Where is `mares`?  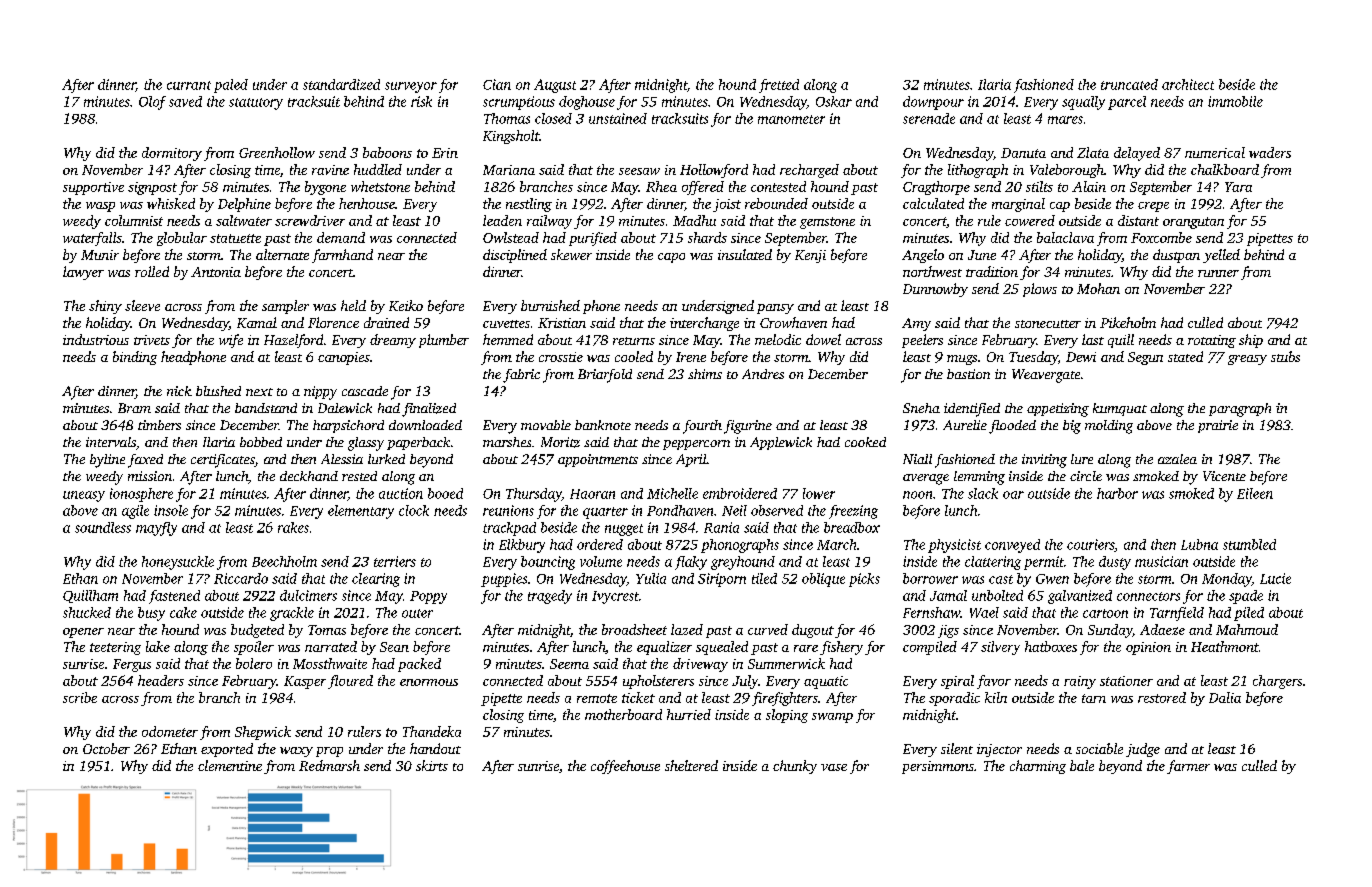 mares is located at coordinates (1065, 120).
